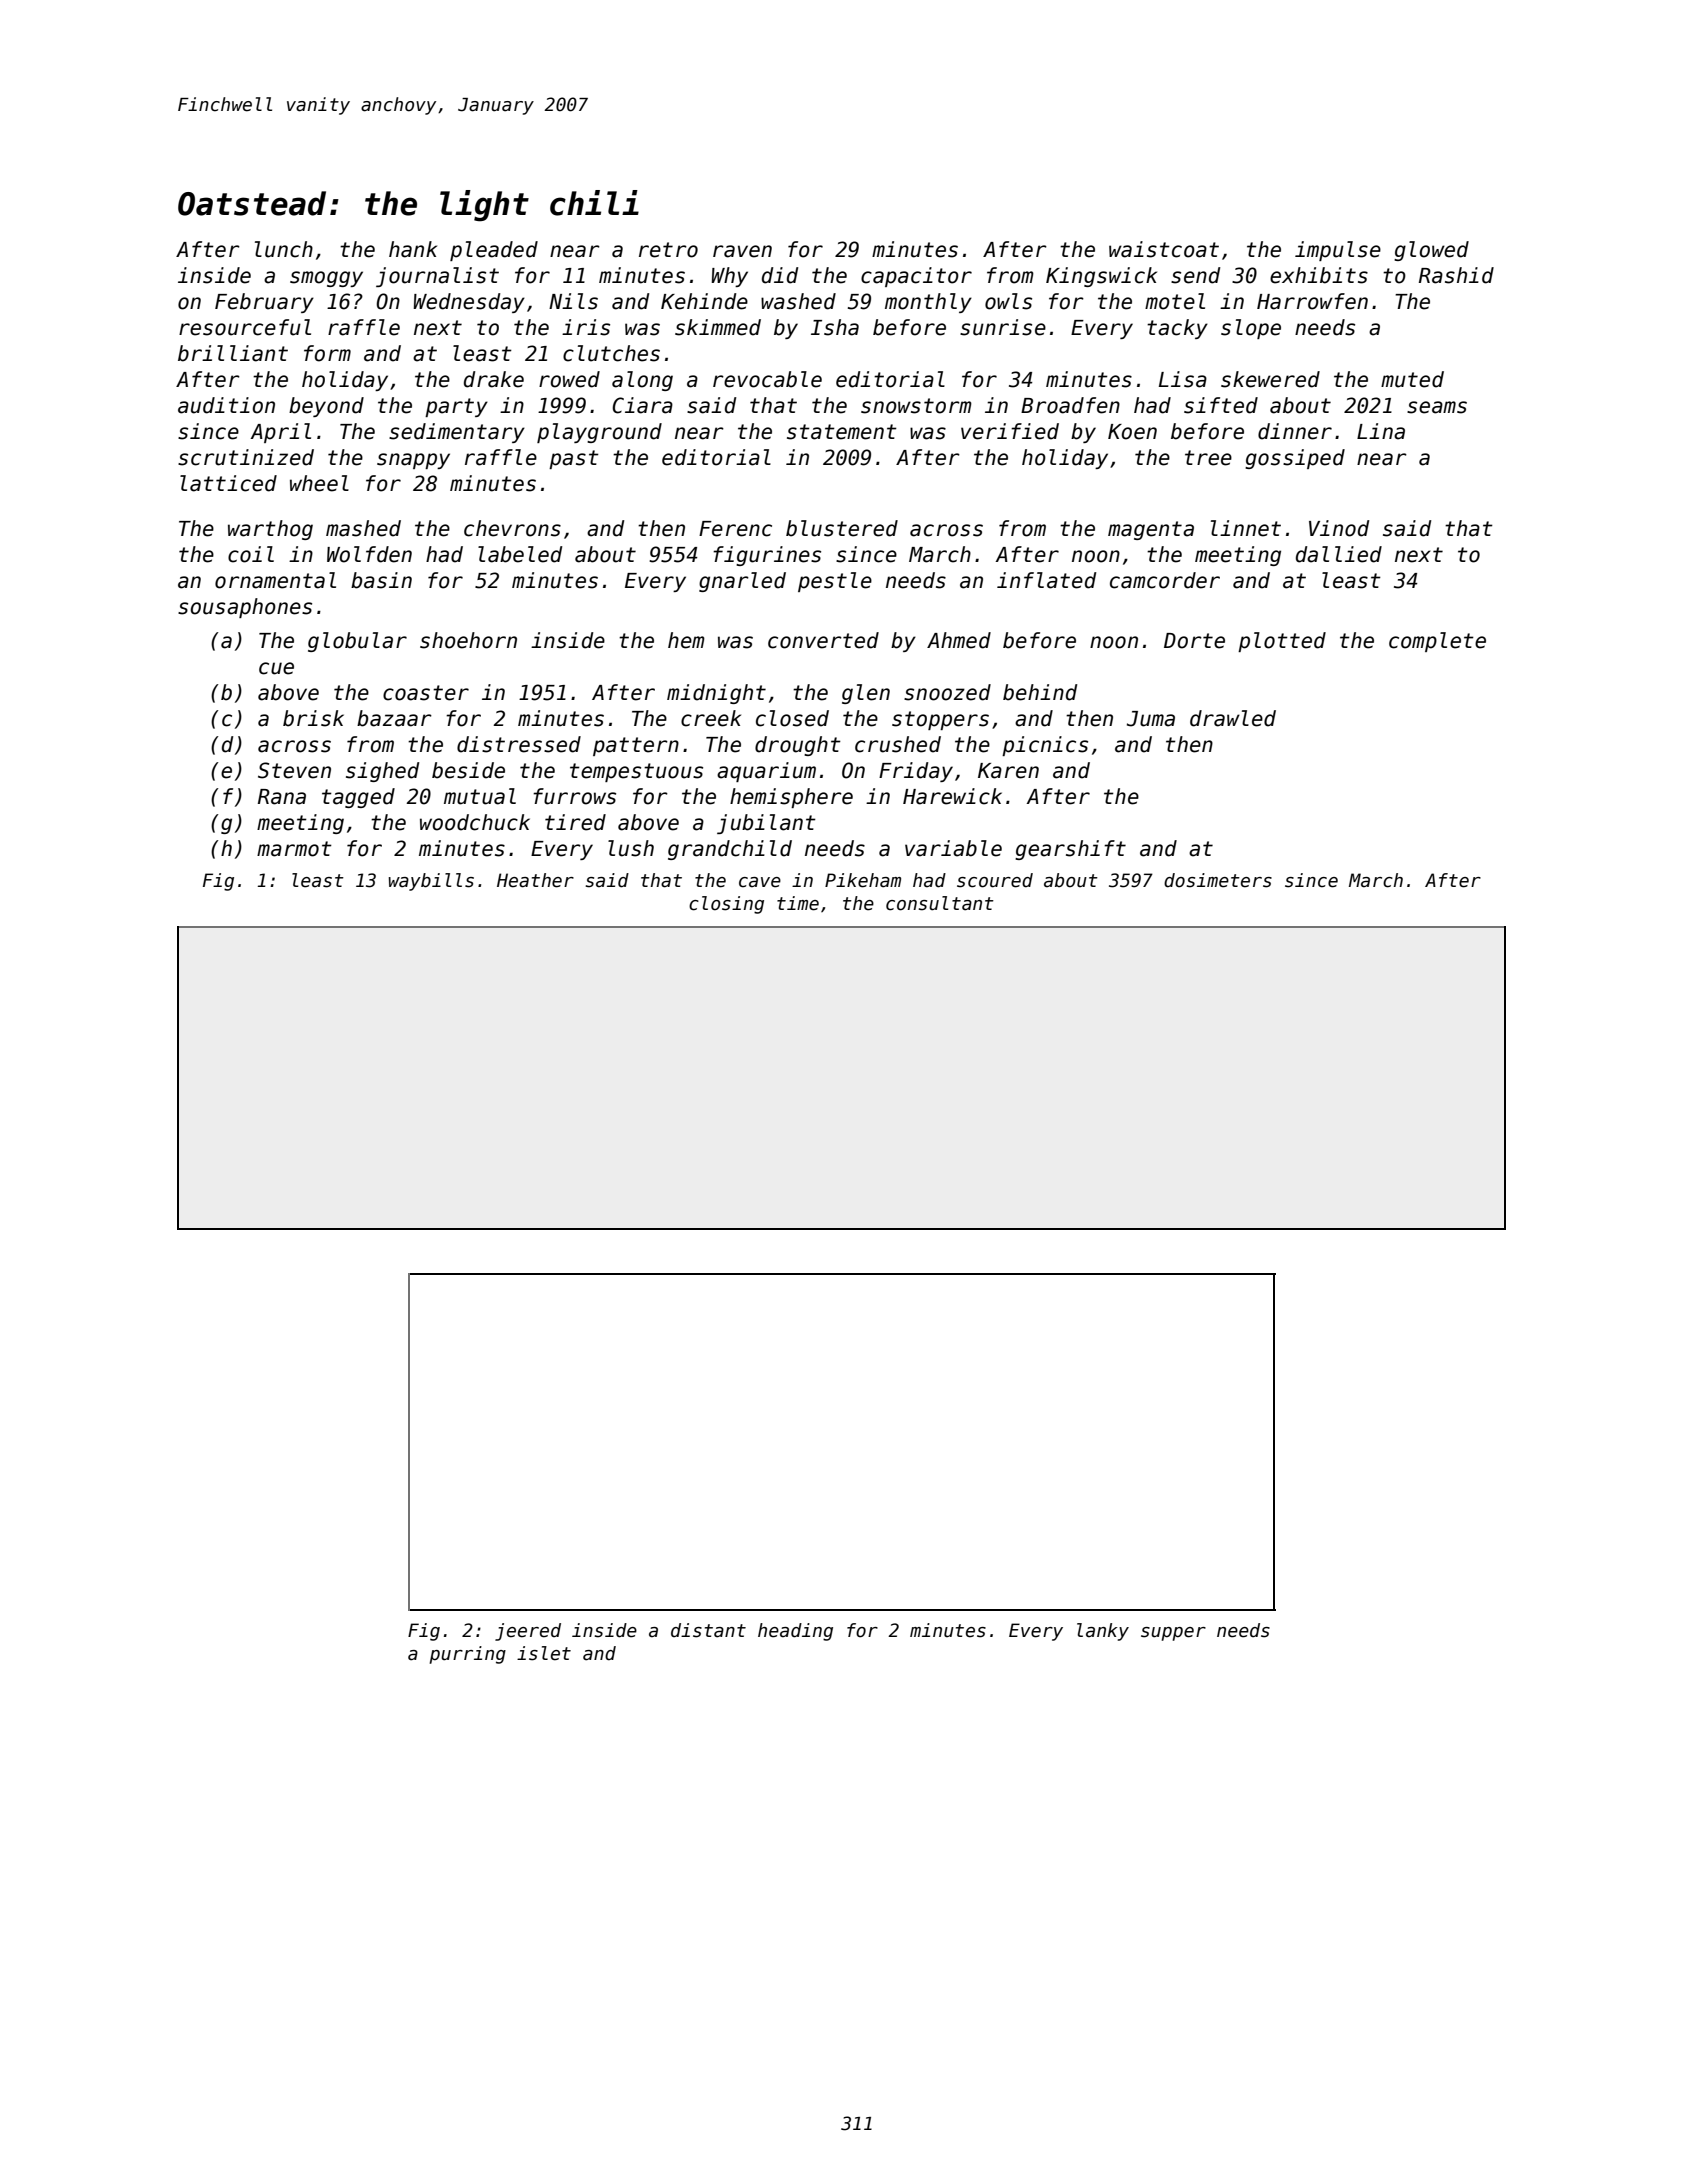 This screenshot has height=2178, width=1683. Describe the element at coordinates (468, 1655) in the screenshot. I see `purring` at that location.
